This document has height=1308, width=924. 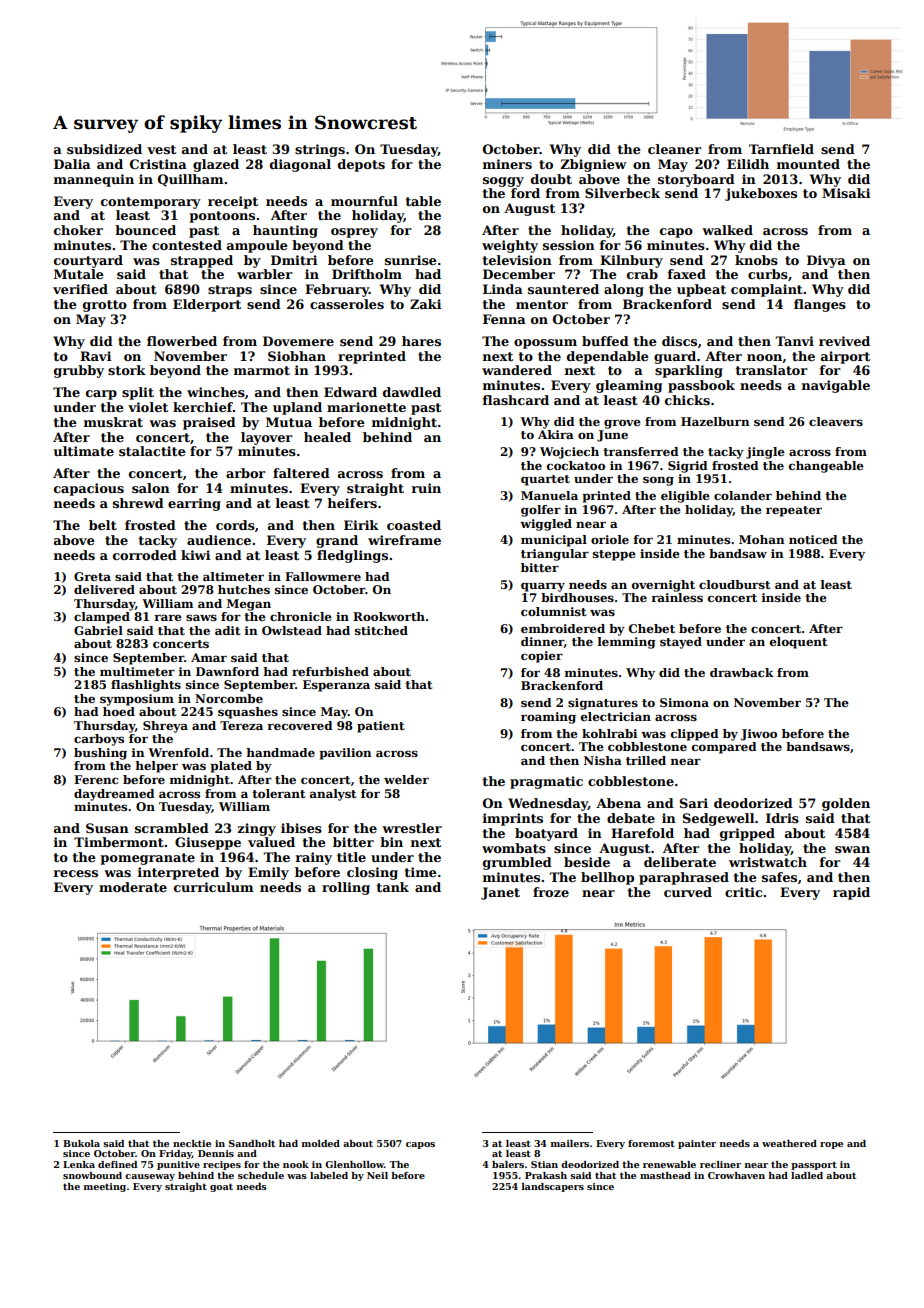 What do you see at coordinates (781, 149) in the document?
I see `Tarnfield` at bounding box center [781, 149].
